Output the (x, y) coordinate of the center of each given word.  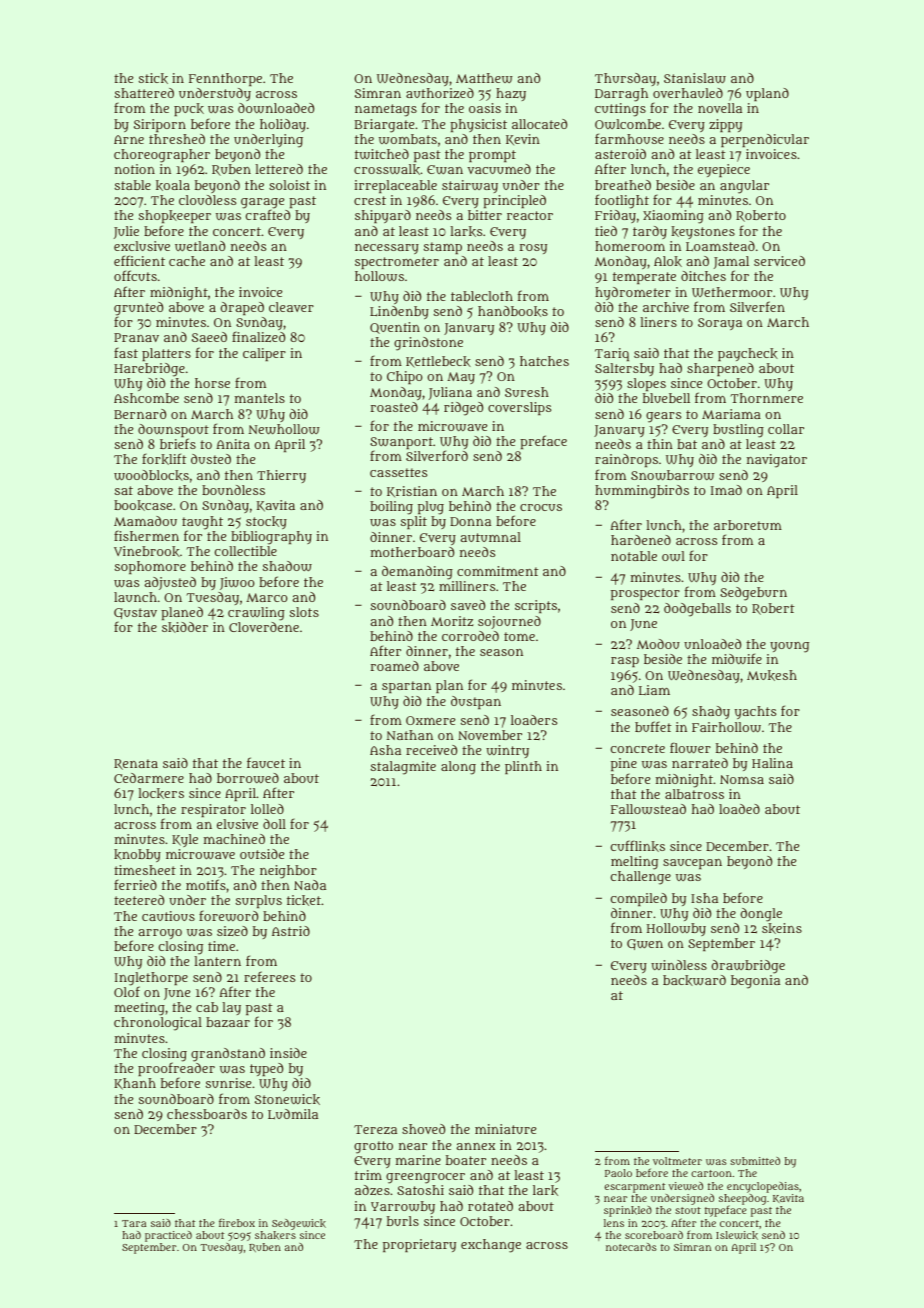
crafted (268, 215)
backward (694, 980)
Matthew (484, 78)
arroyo (160, 934)
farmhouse (629, 138)
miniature (505, 1129)
